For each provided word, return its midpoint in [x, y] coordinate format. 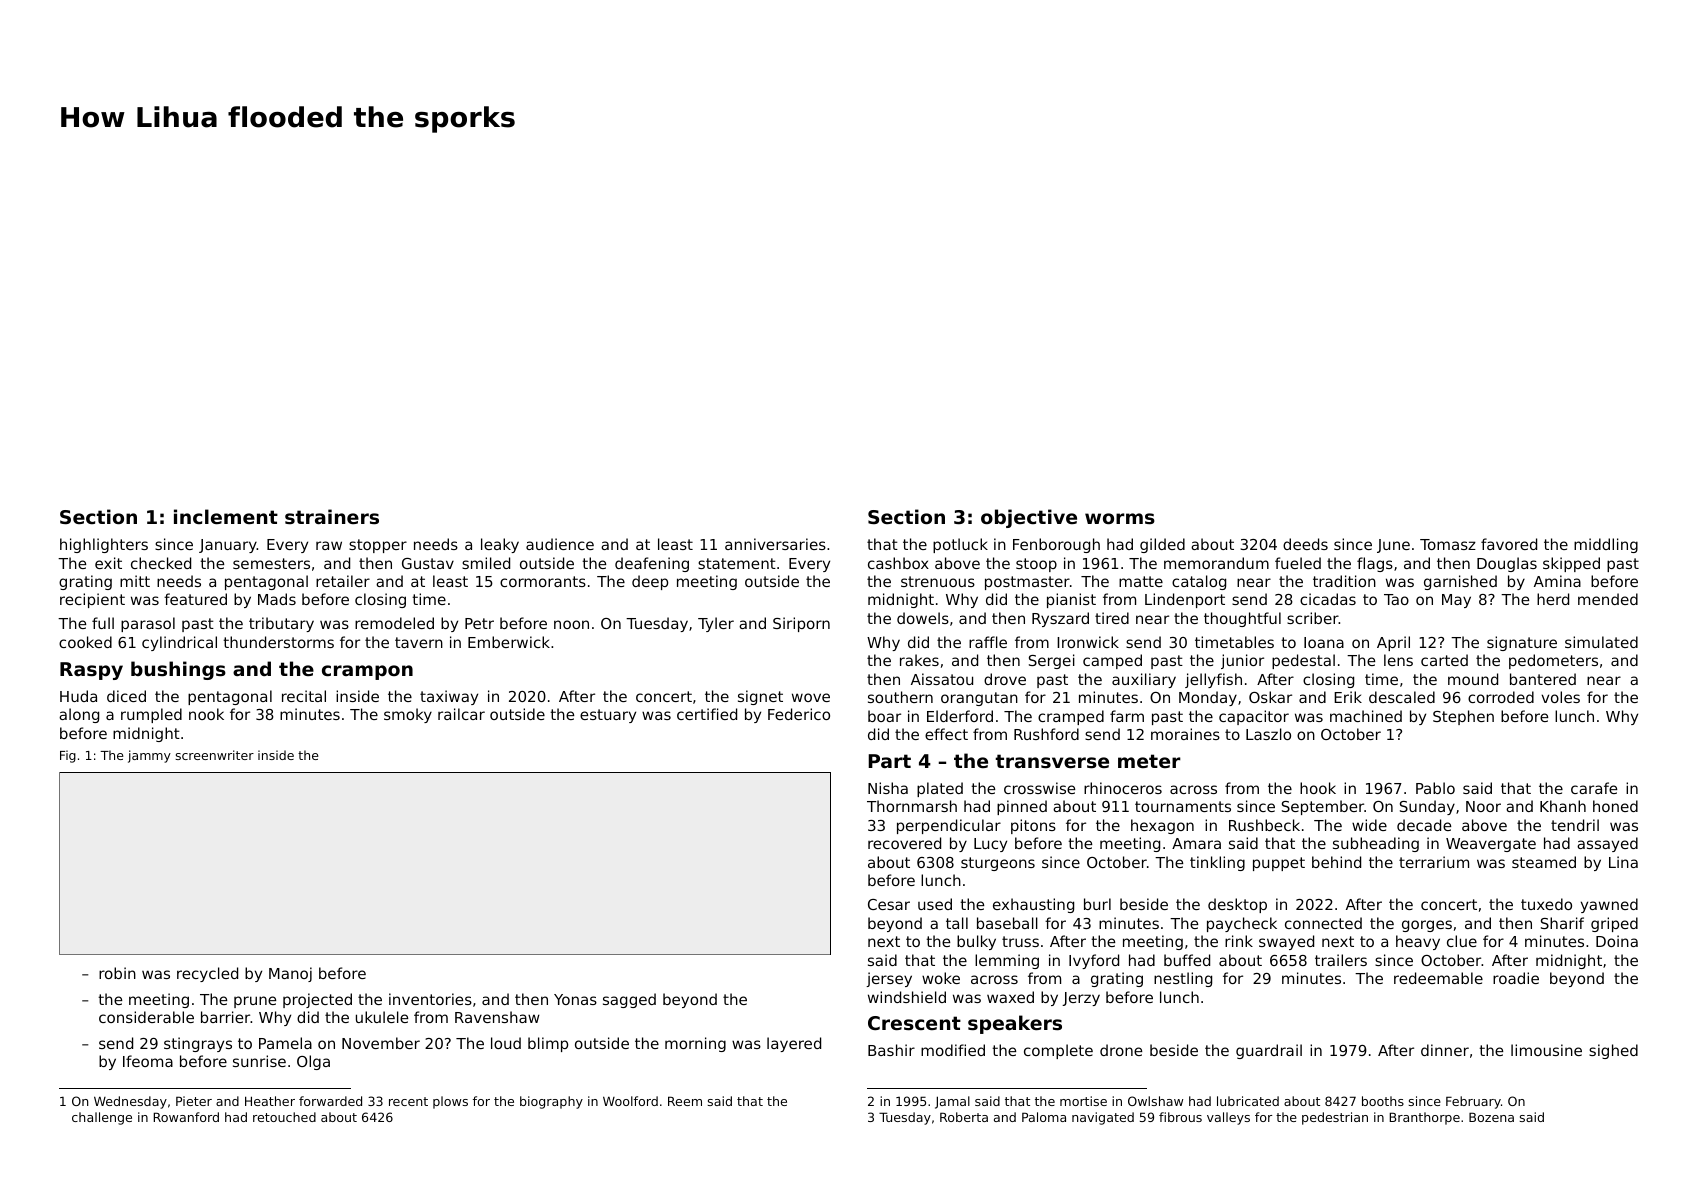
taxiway [449, 697]
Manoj [290, 974]
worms [1120, 519]
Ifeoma [148, 1061]
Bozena [1491, 1117]
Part [889, 761]
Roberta [964, 1117]
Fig [68, 756]
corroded [1501, 697]
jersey [889, 979]
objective [1029, 518]
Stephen [1463, 717]
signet [760, 697]
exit [108, 563]
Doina [1617, 941]
